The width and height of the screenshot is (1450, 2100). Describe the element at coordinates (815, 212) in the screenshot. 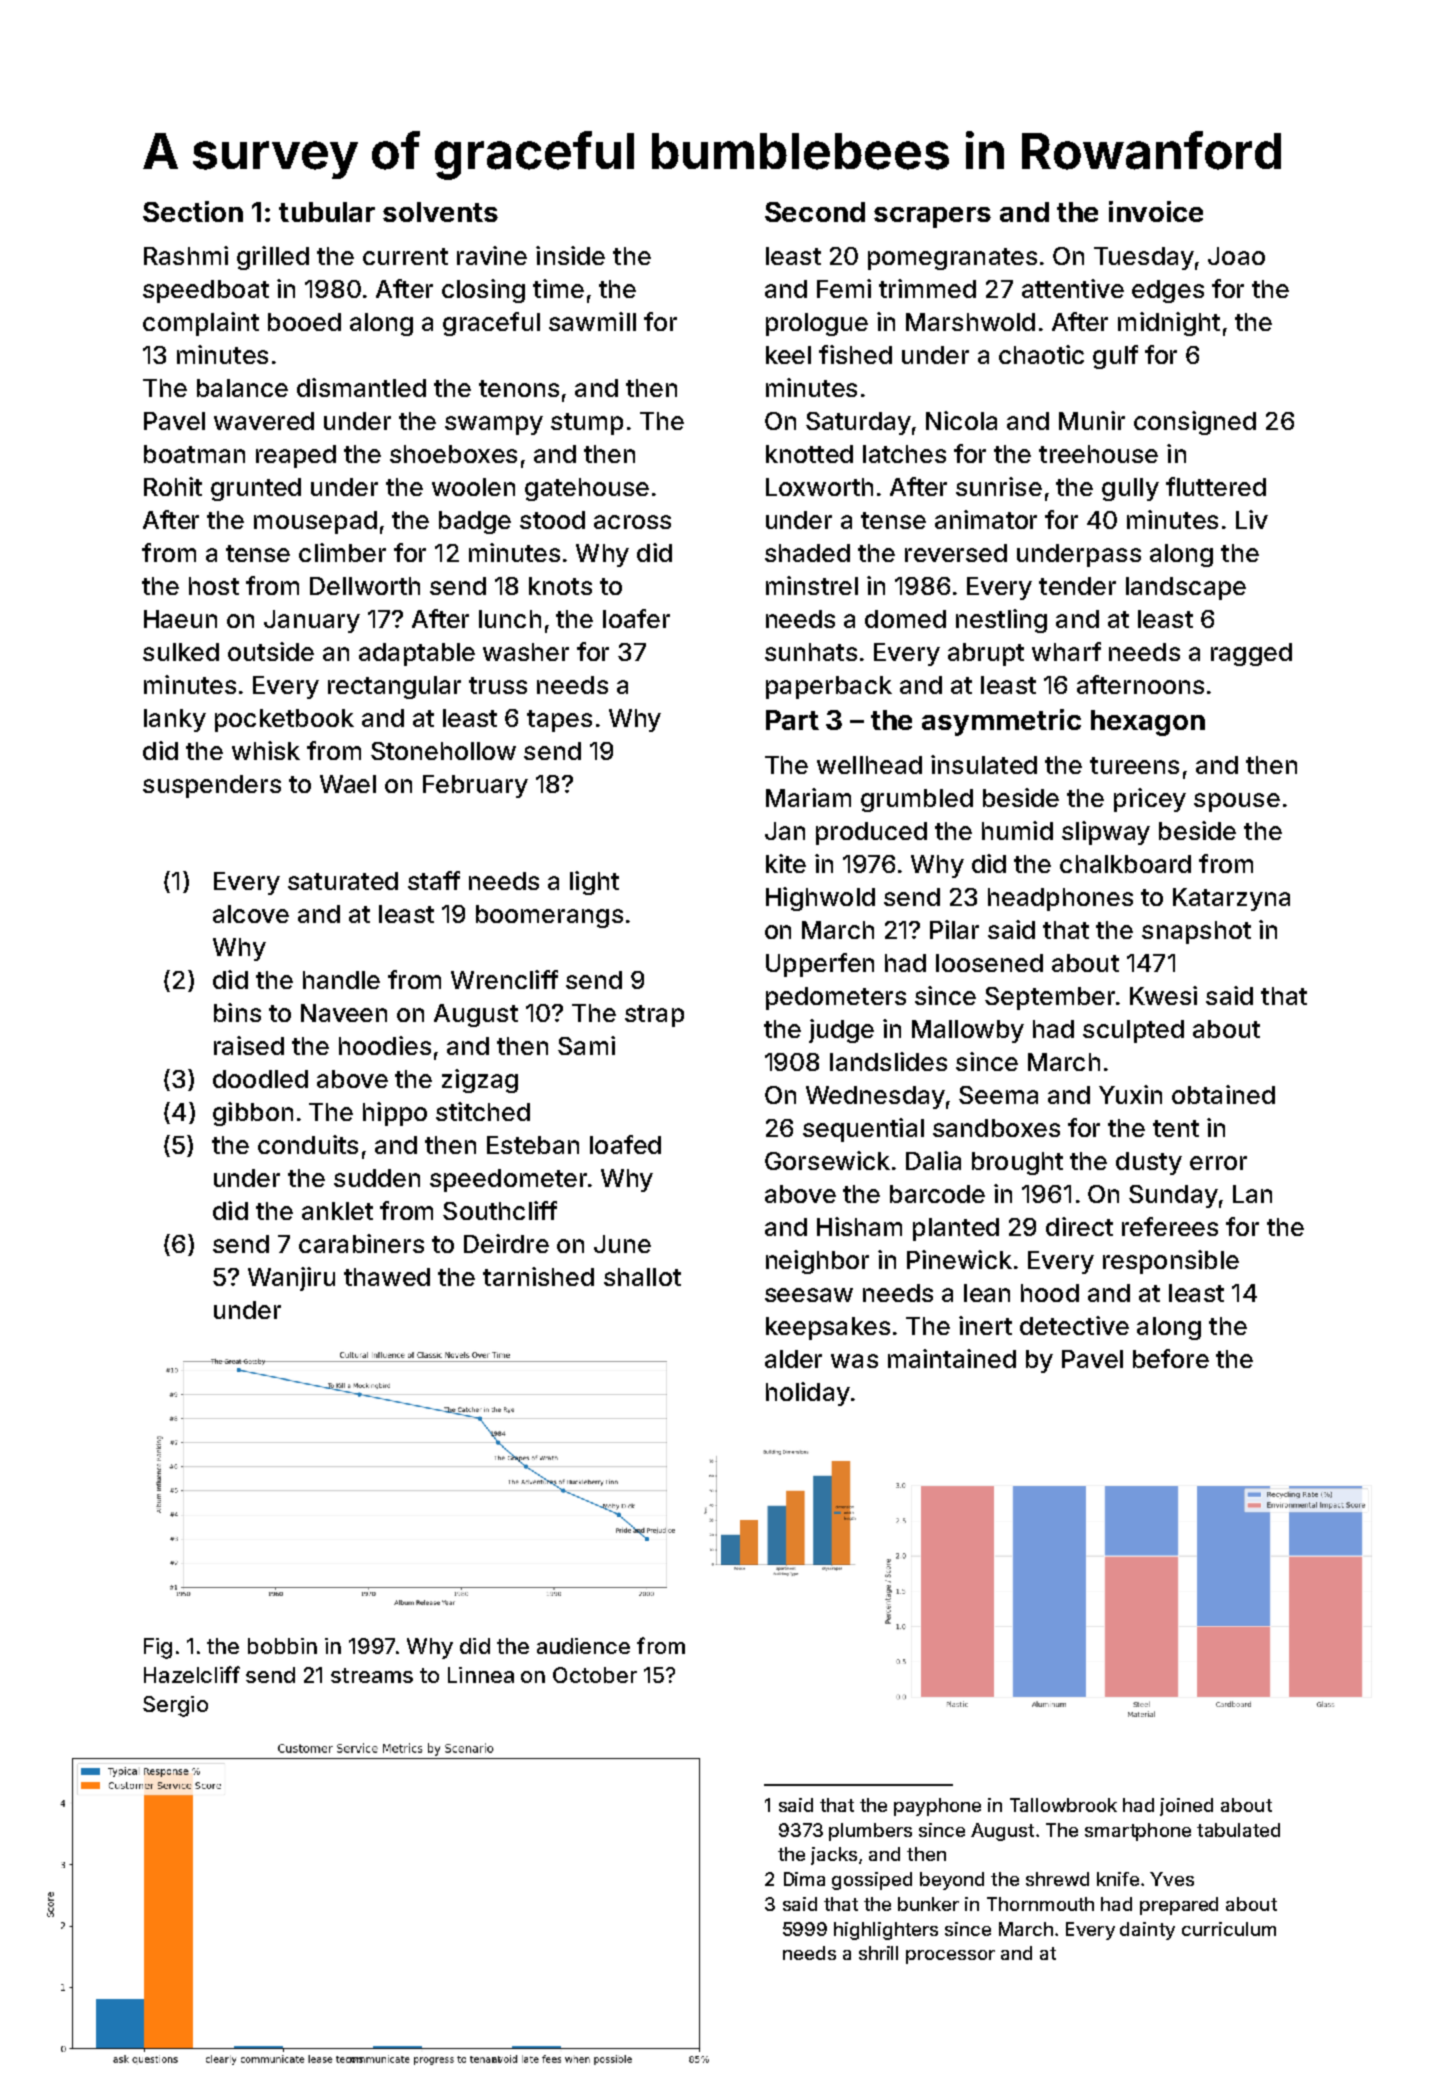

I see `Second` at that location.
